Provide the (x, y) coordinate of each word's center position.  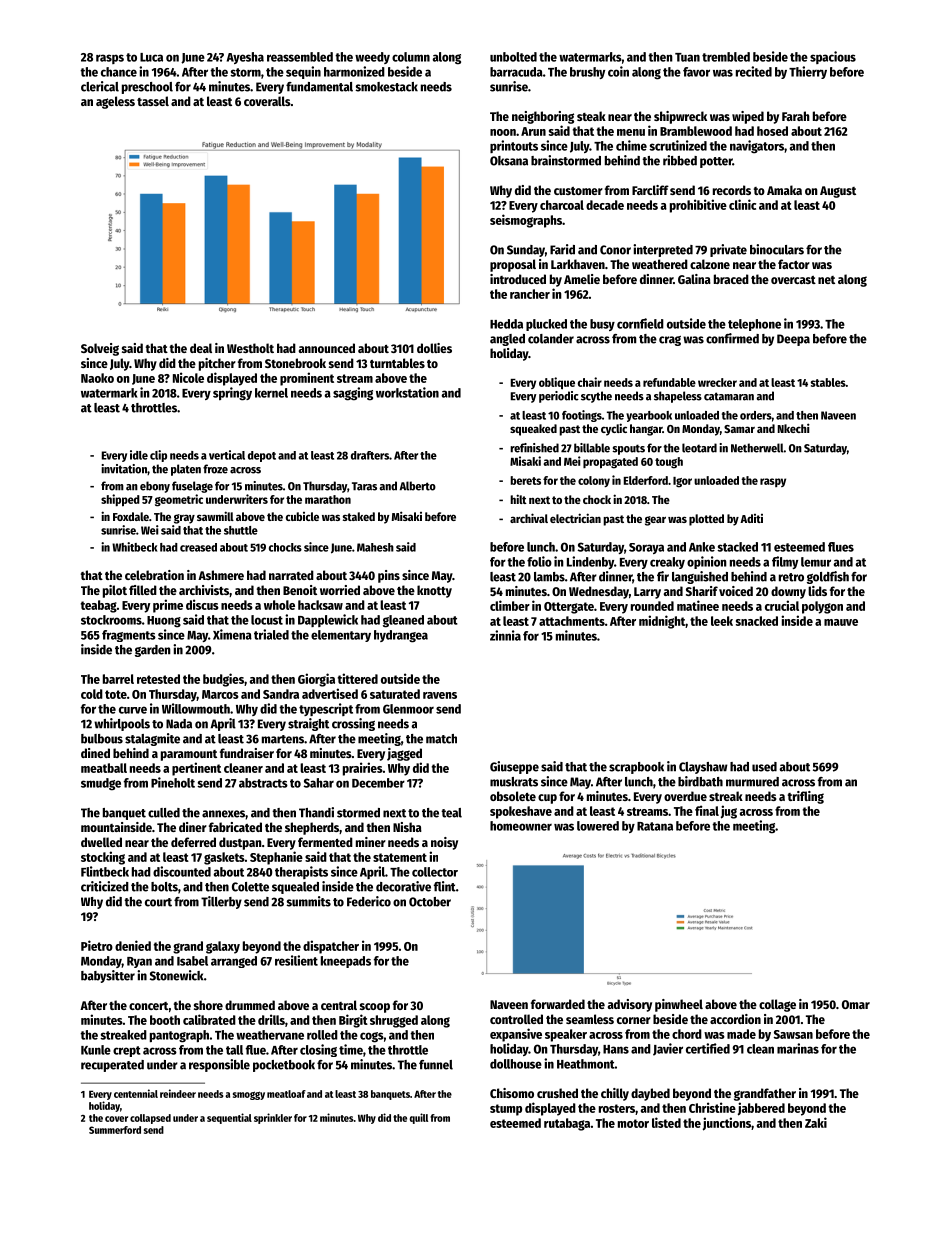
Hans (616, 1049)
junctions (727, 1124)
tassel (153, 101)
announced (327, 348)
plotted (706, 520)
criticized (105, 886)
